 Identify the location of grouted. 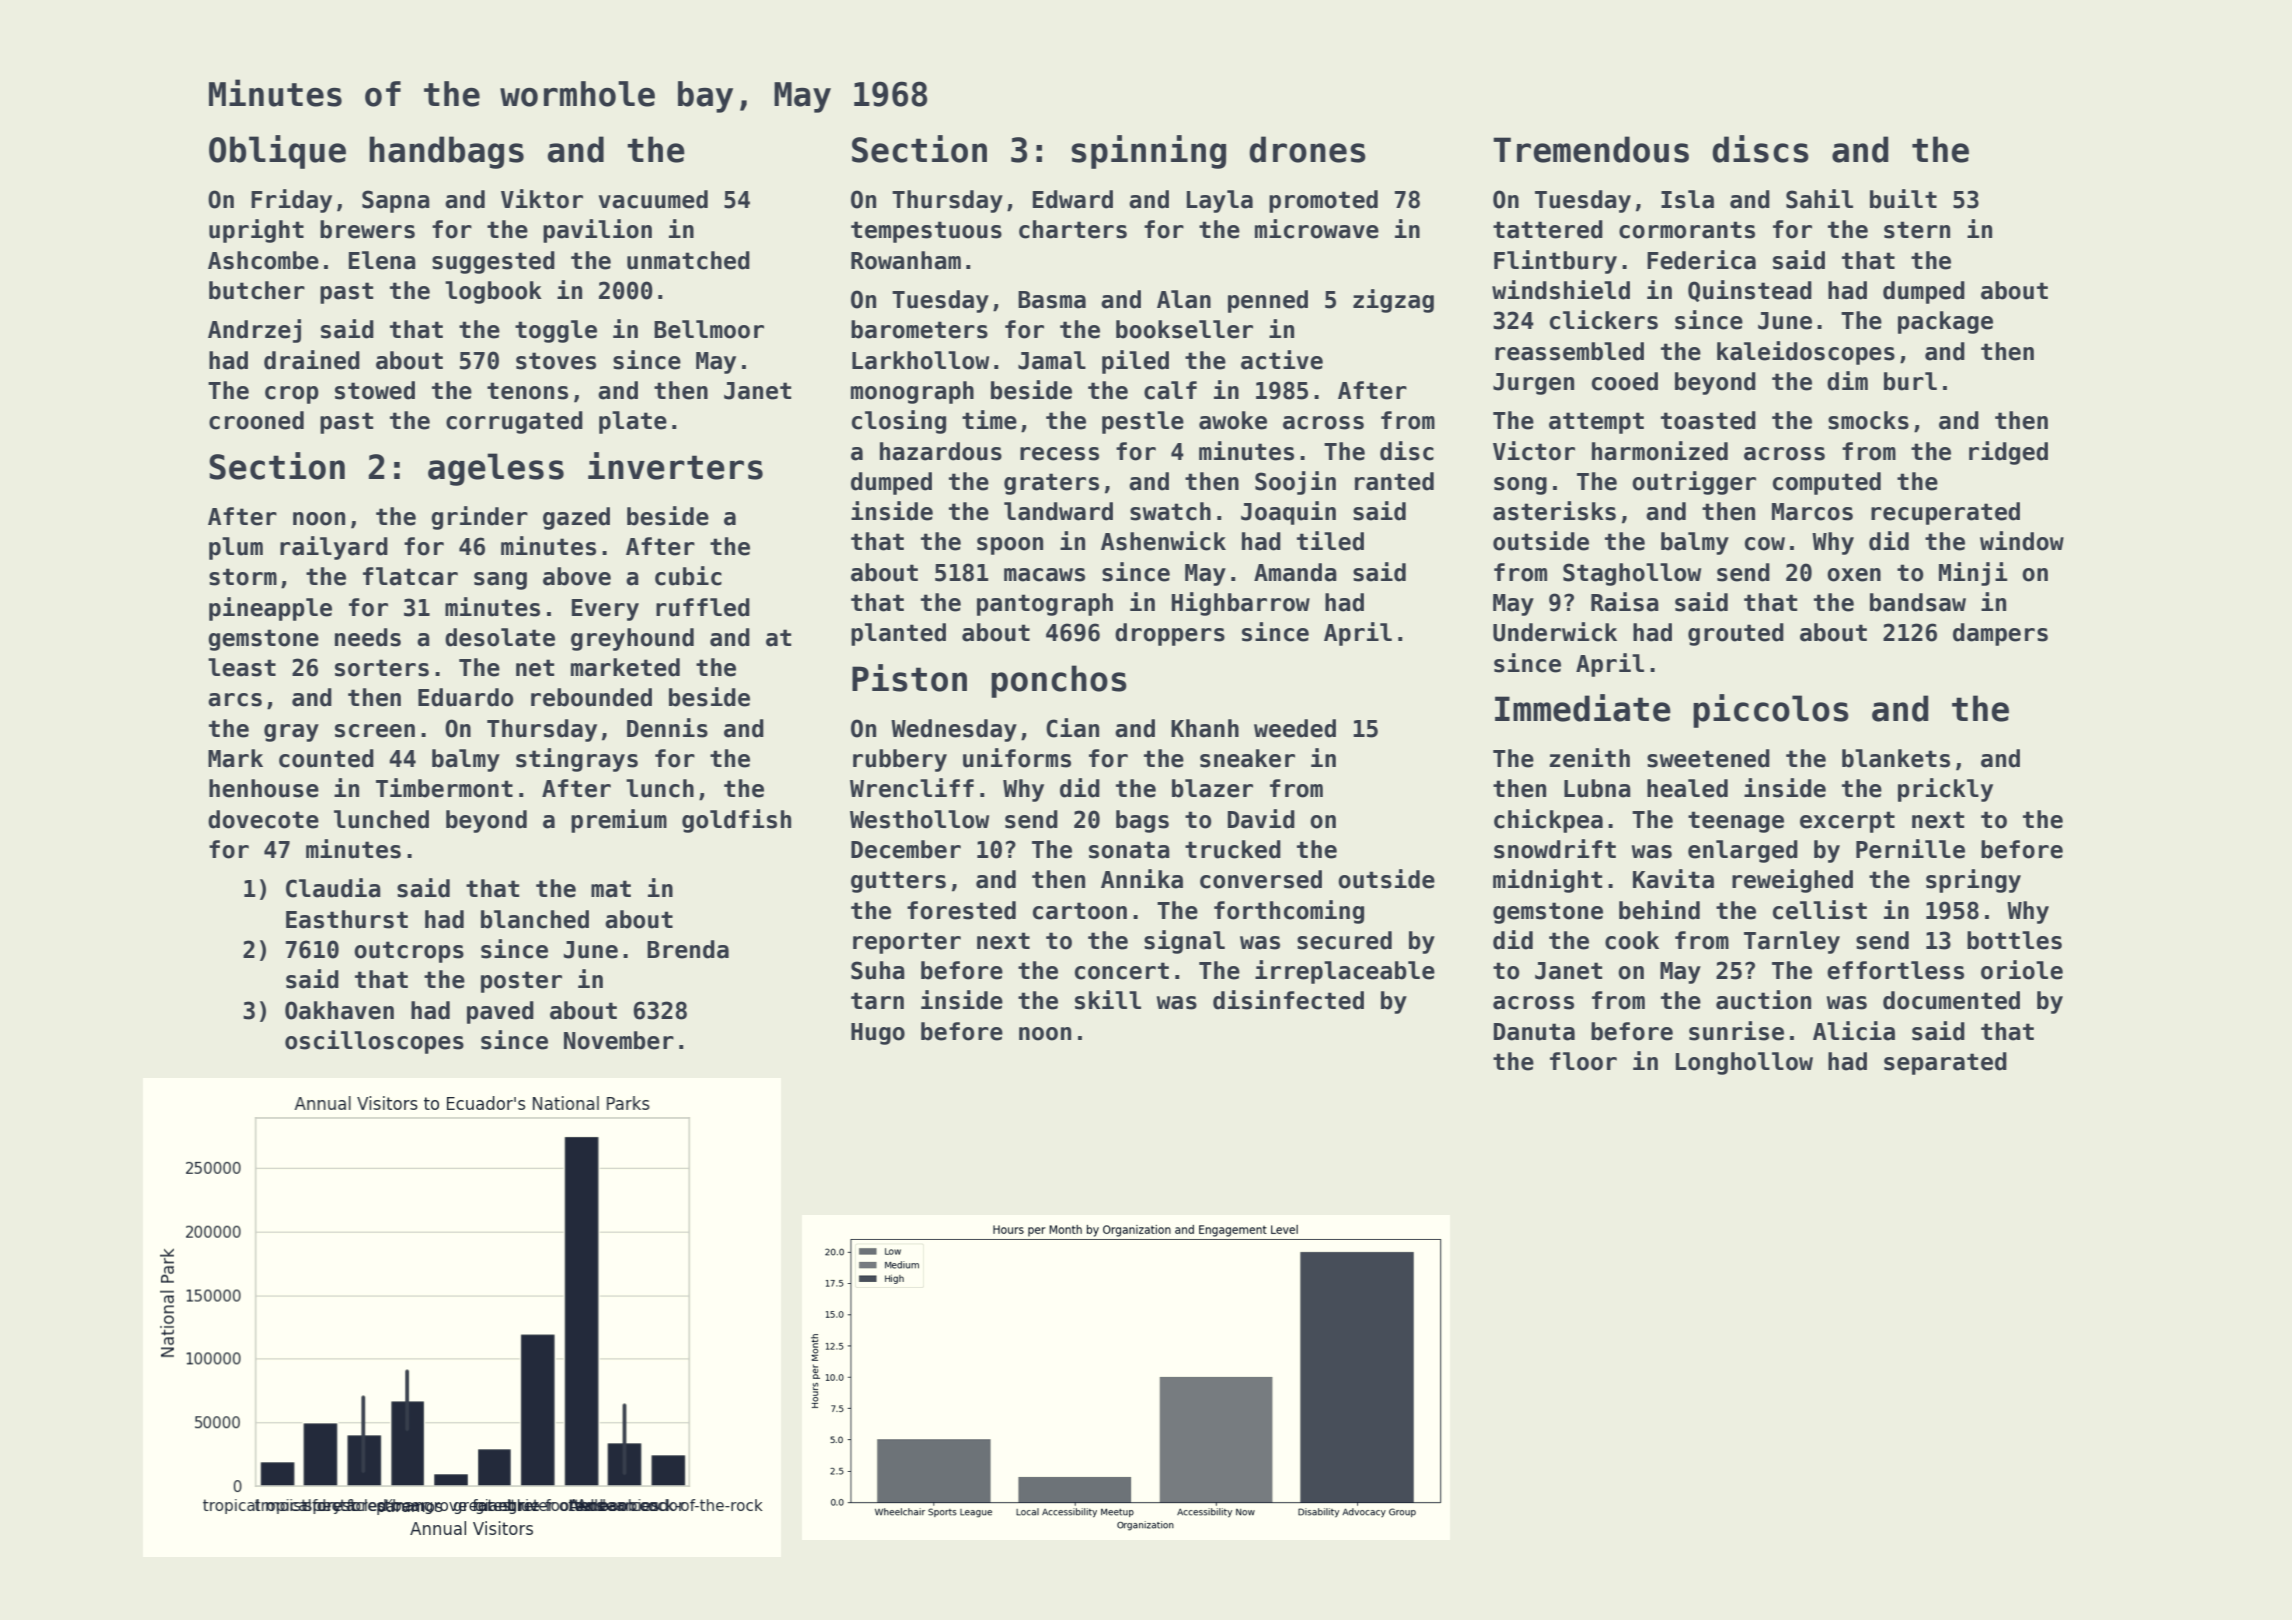
(1736, 634).
